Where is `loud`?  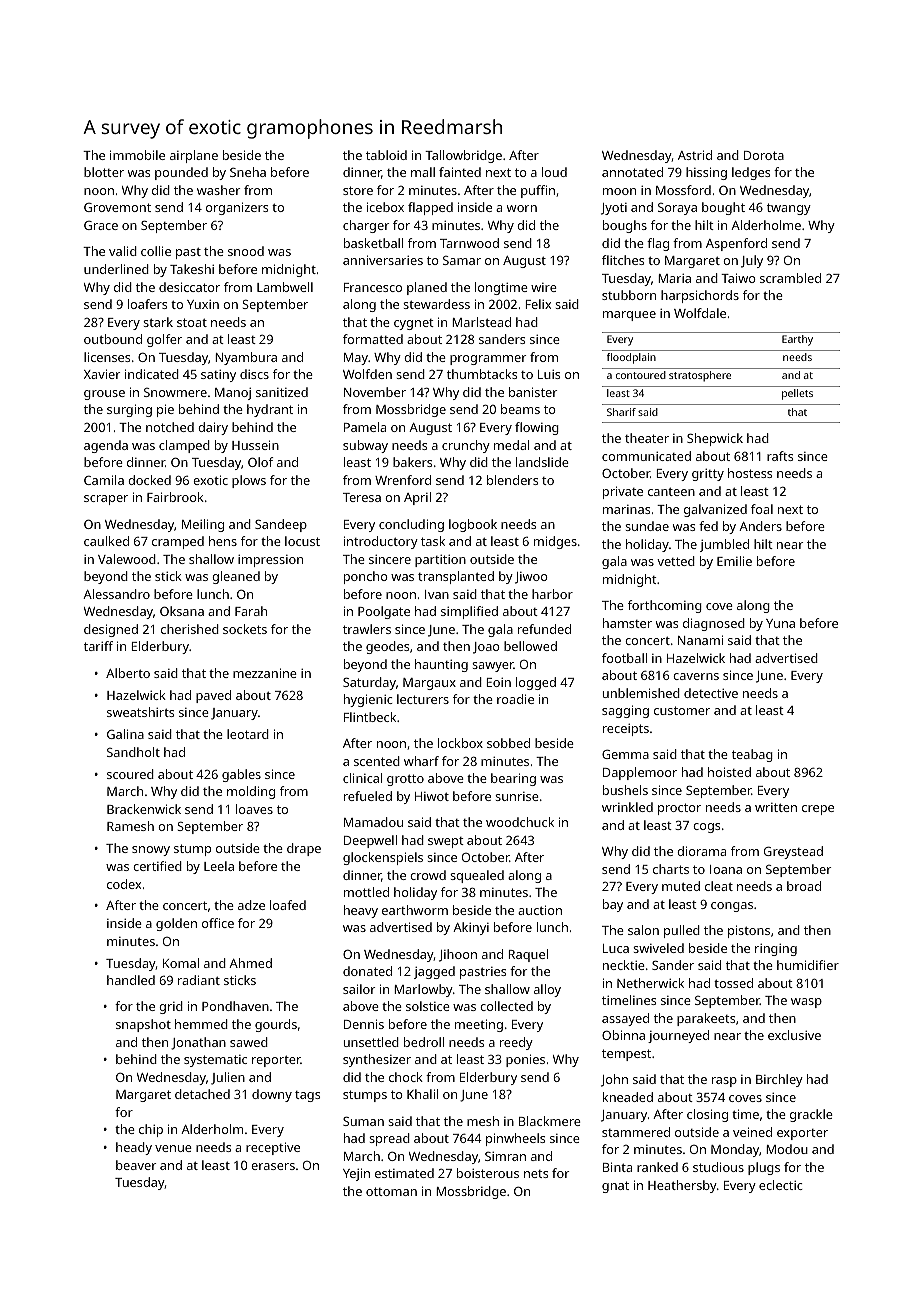 loud is located at coordinates (554, 172).
